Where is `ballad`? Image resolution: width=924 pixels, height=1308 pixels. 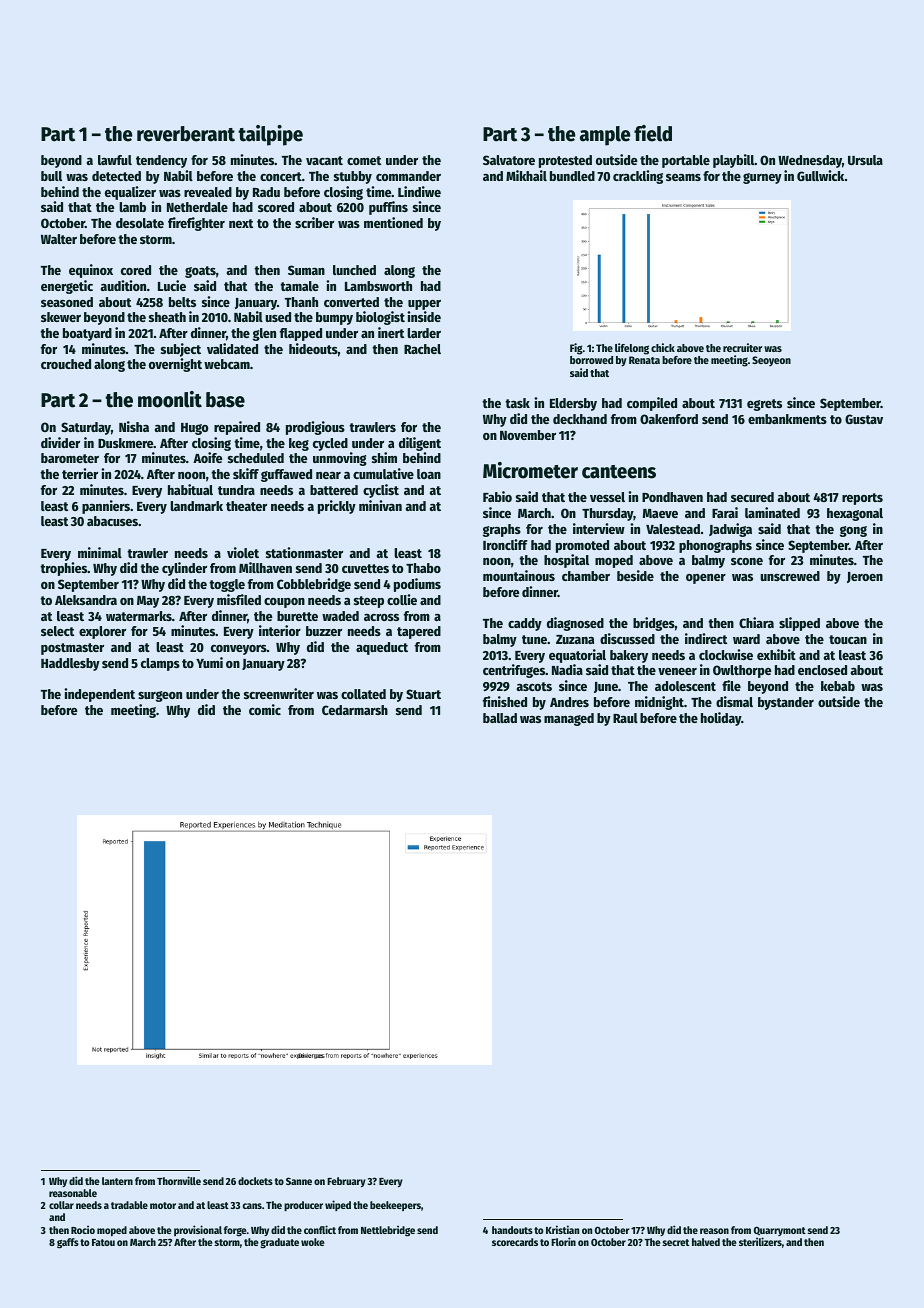
ballad is located at coordinates (500, 718).
